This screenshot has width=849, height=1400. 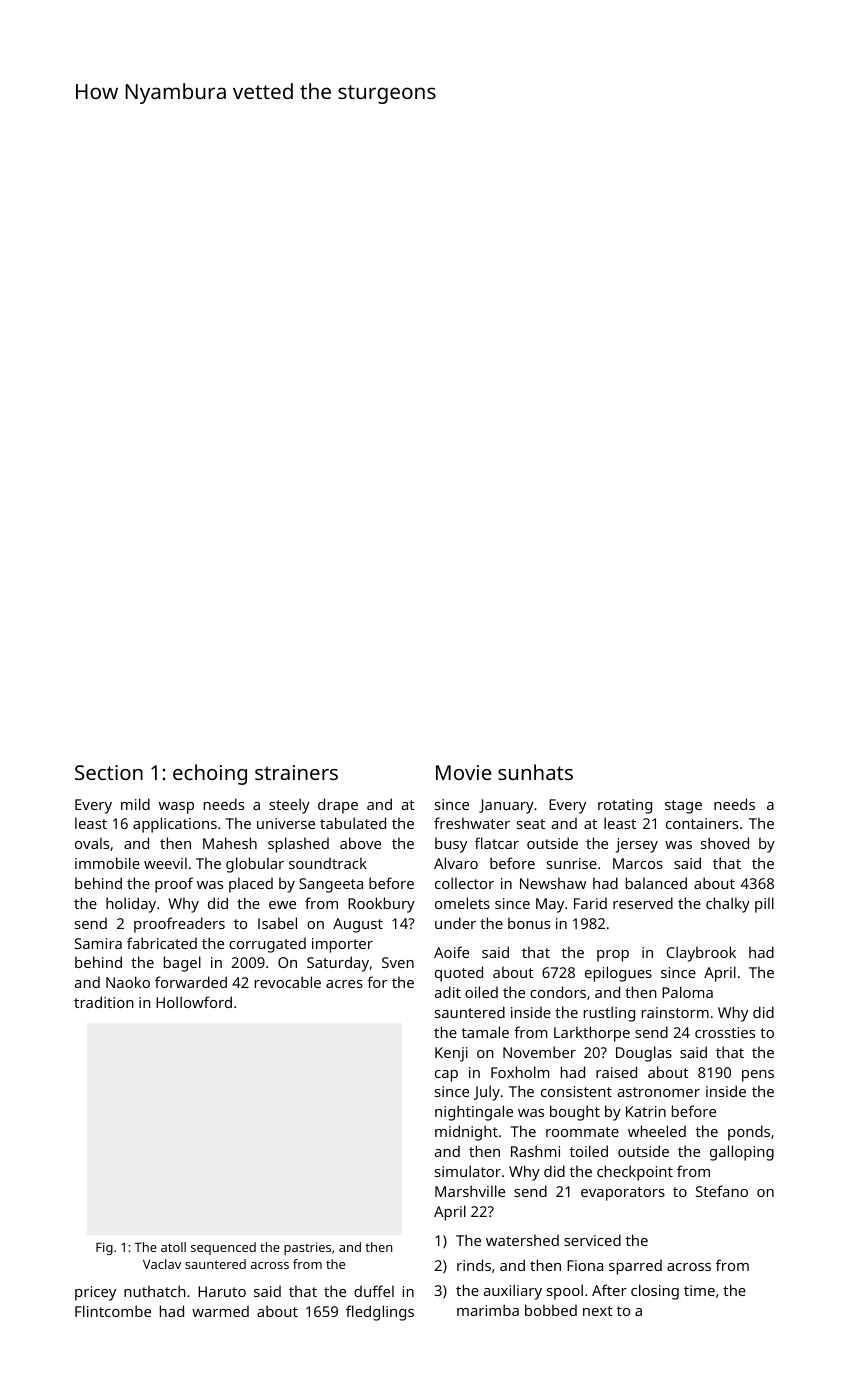 I want to click on Hollowford, so click(x=194, y=1002).
